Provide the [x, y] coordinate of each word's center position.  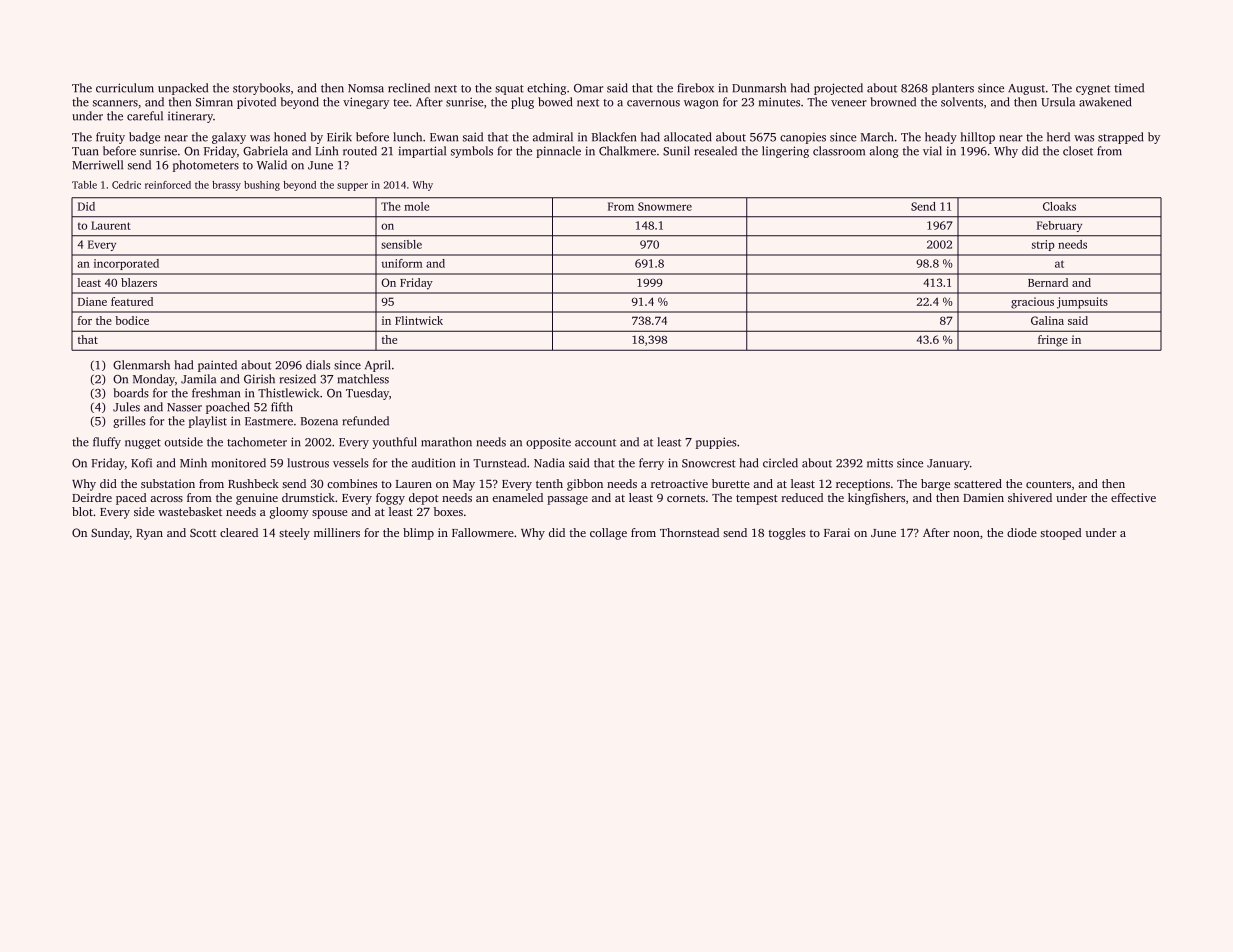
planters [953, 89]
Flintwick [419, 320]
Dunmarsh [759, 88]
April [378, 366]
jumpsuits [1082, 303]
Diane [92, 301]
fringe [1053, 341]
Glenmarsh [141, 365]
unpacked [183, 89]
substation [168, 483]
